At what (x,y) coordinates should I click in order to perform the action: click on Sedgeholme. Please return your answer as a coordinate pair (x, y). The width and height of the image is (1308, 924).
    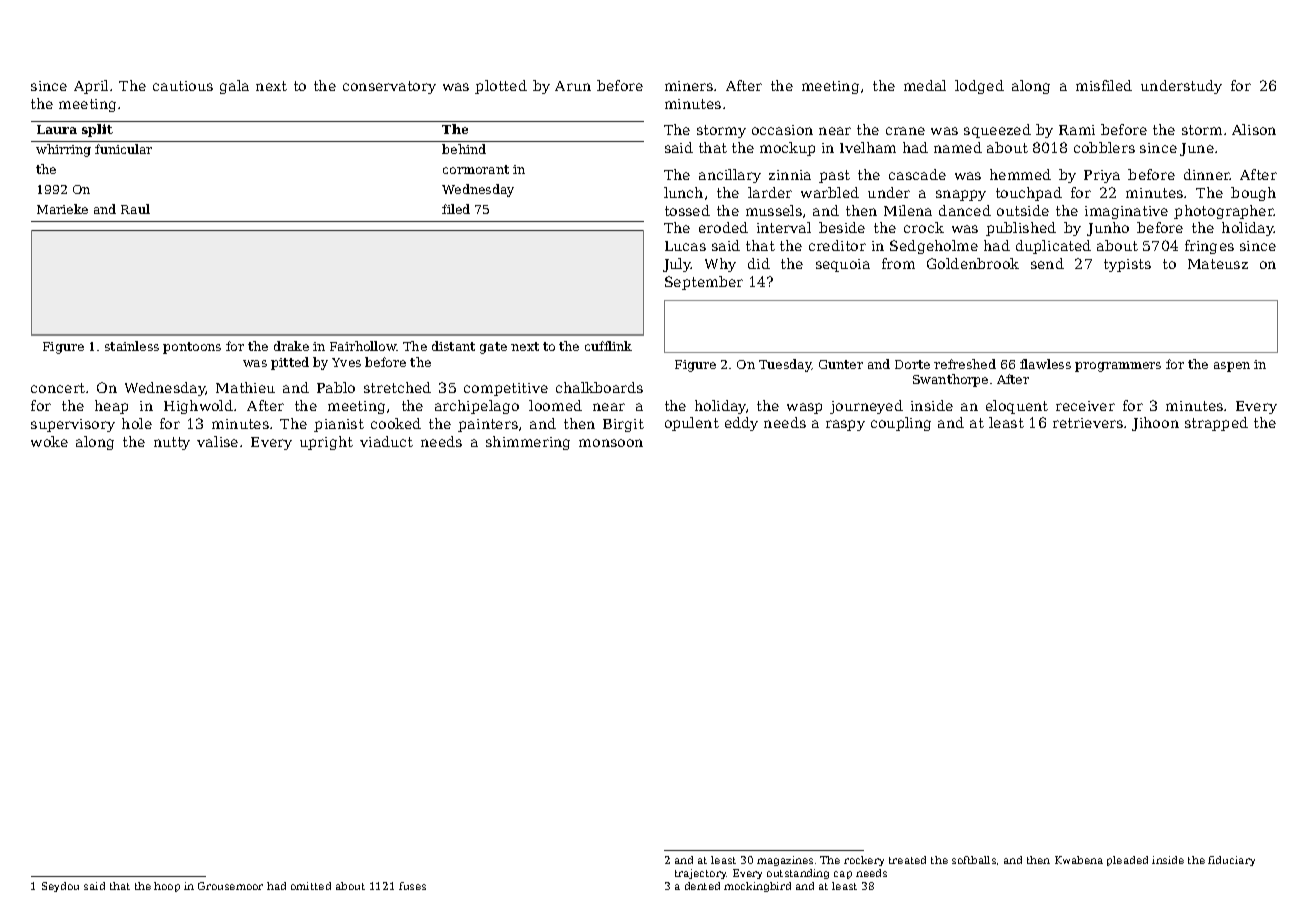
    Looking at the image, I should click on (934, 247).
